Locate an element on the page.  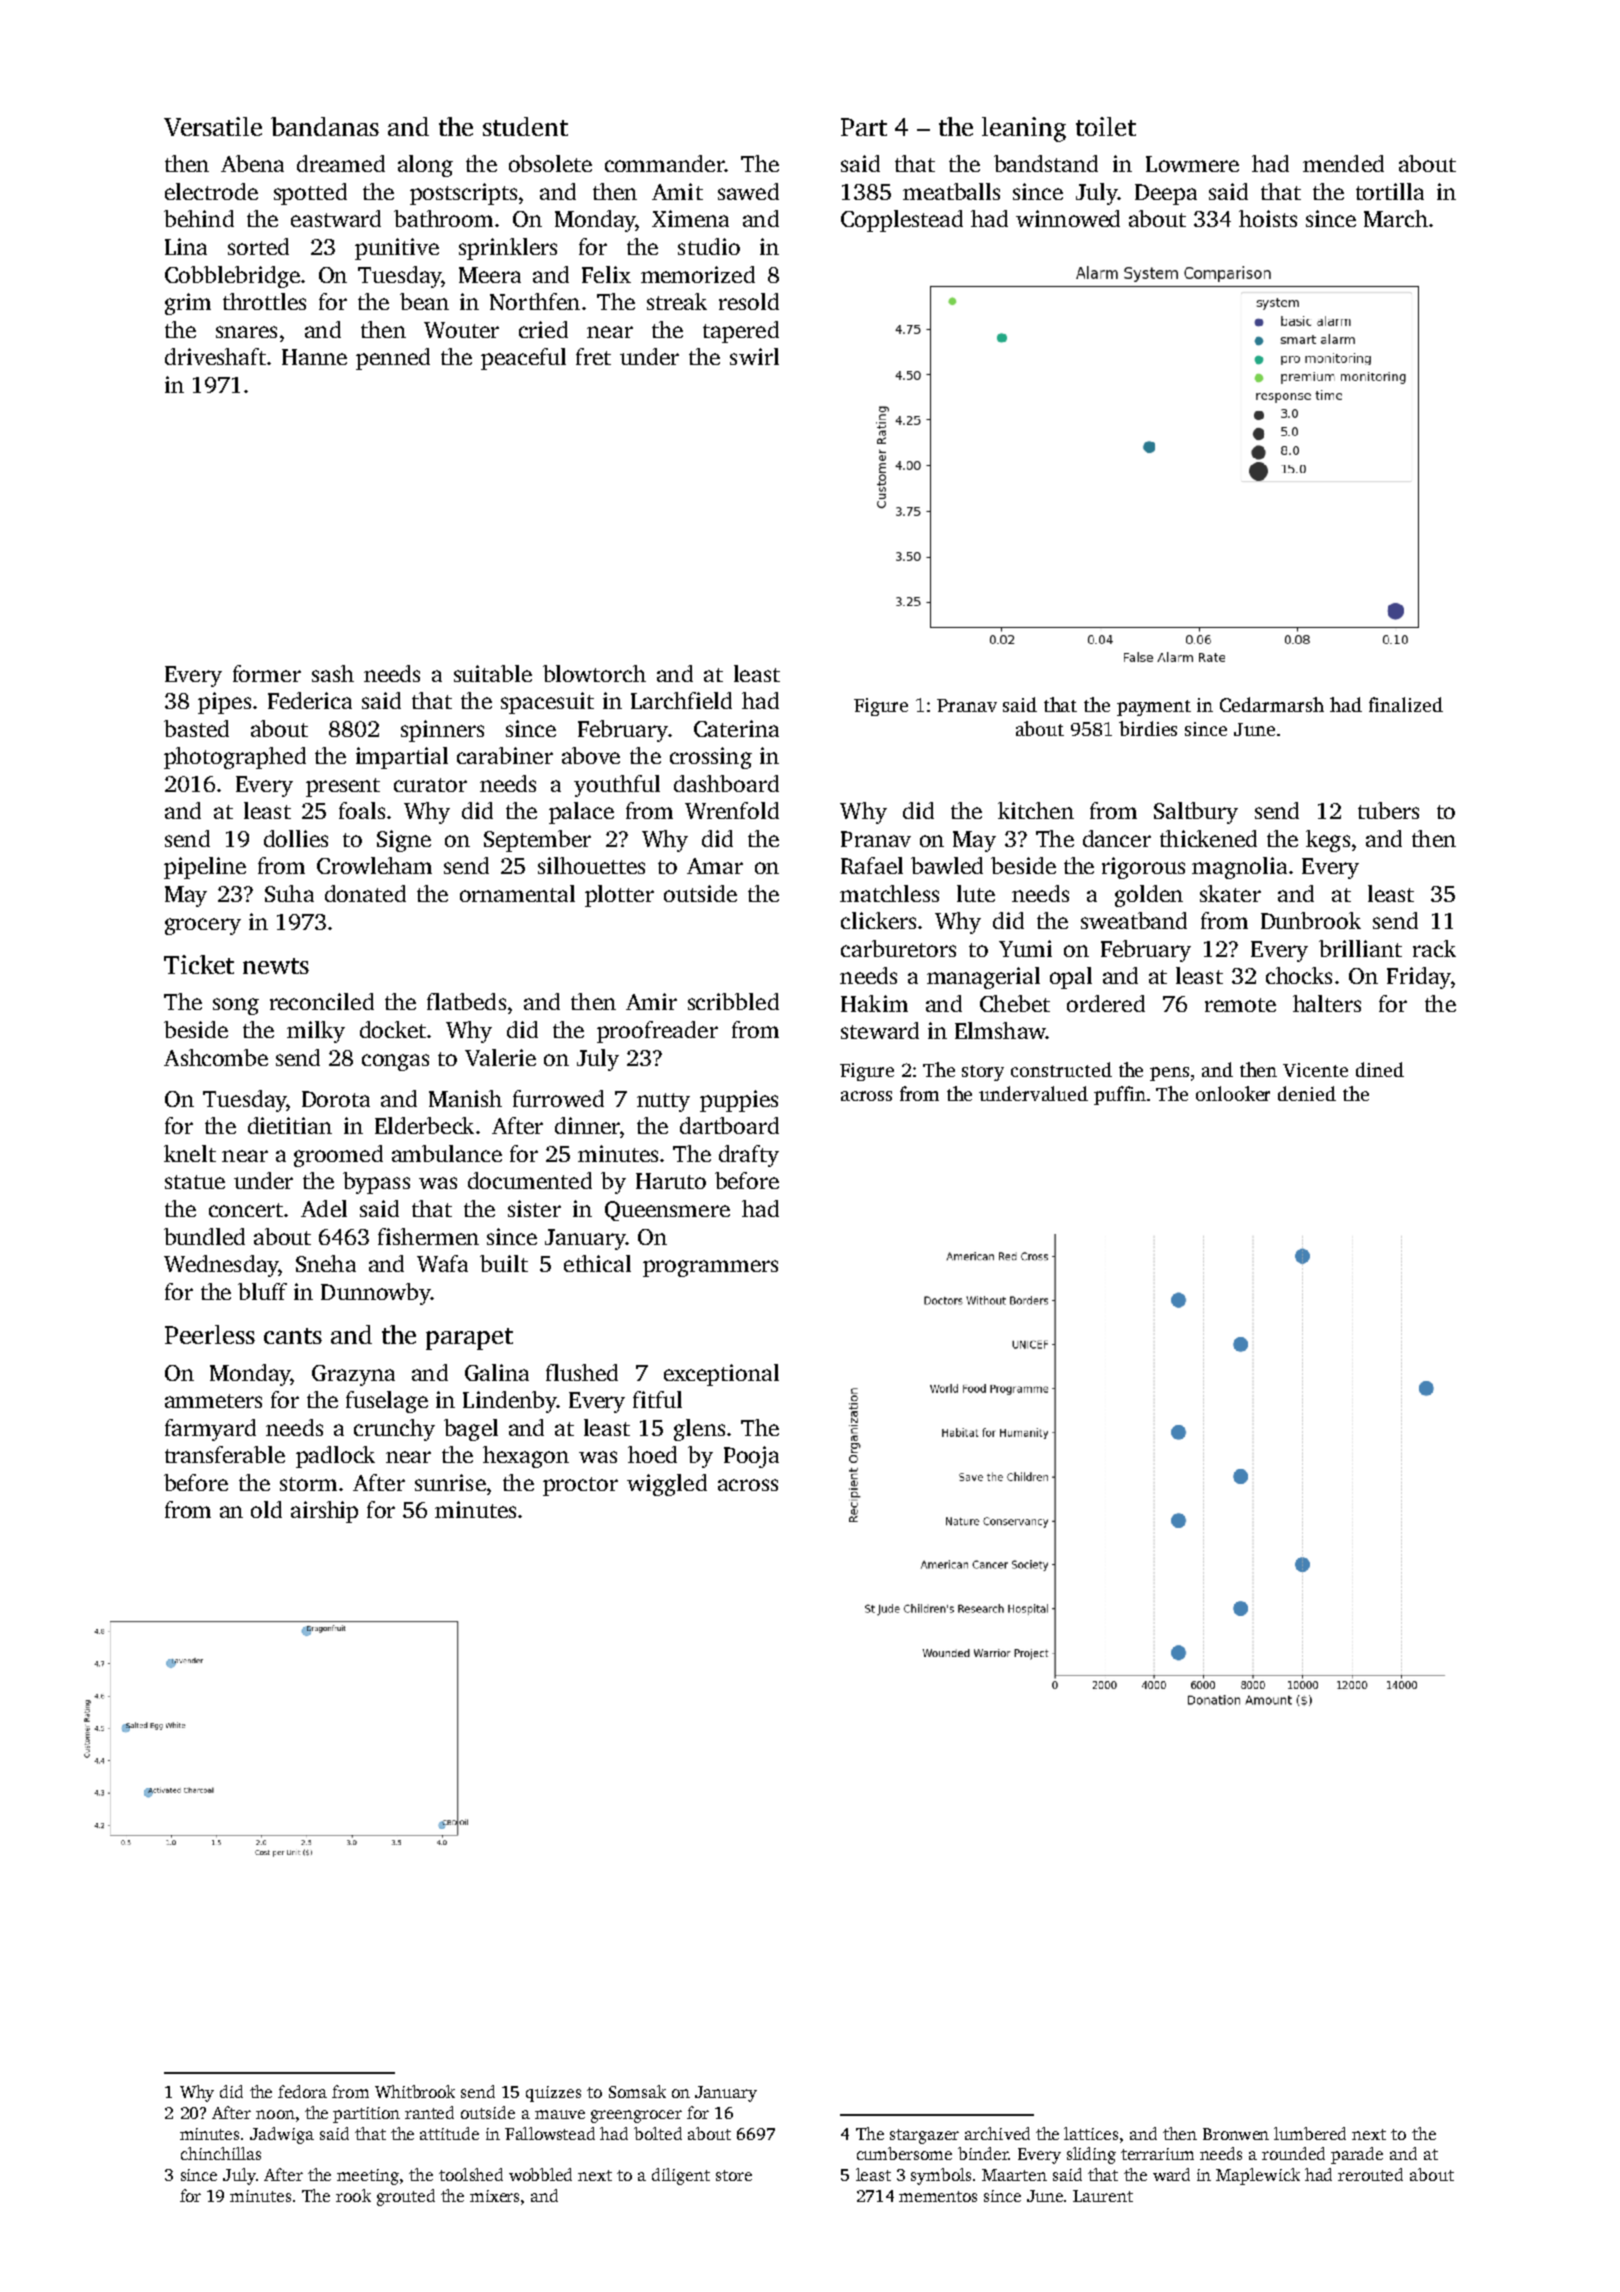
sawed is located at coordinates (748, 191).
